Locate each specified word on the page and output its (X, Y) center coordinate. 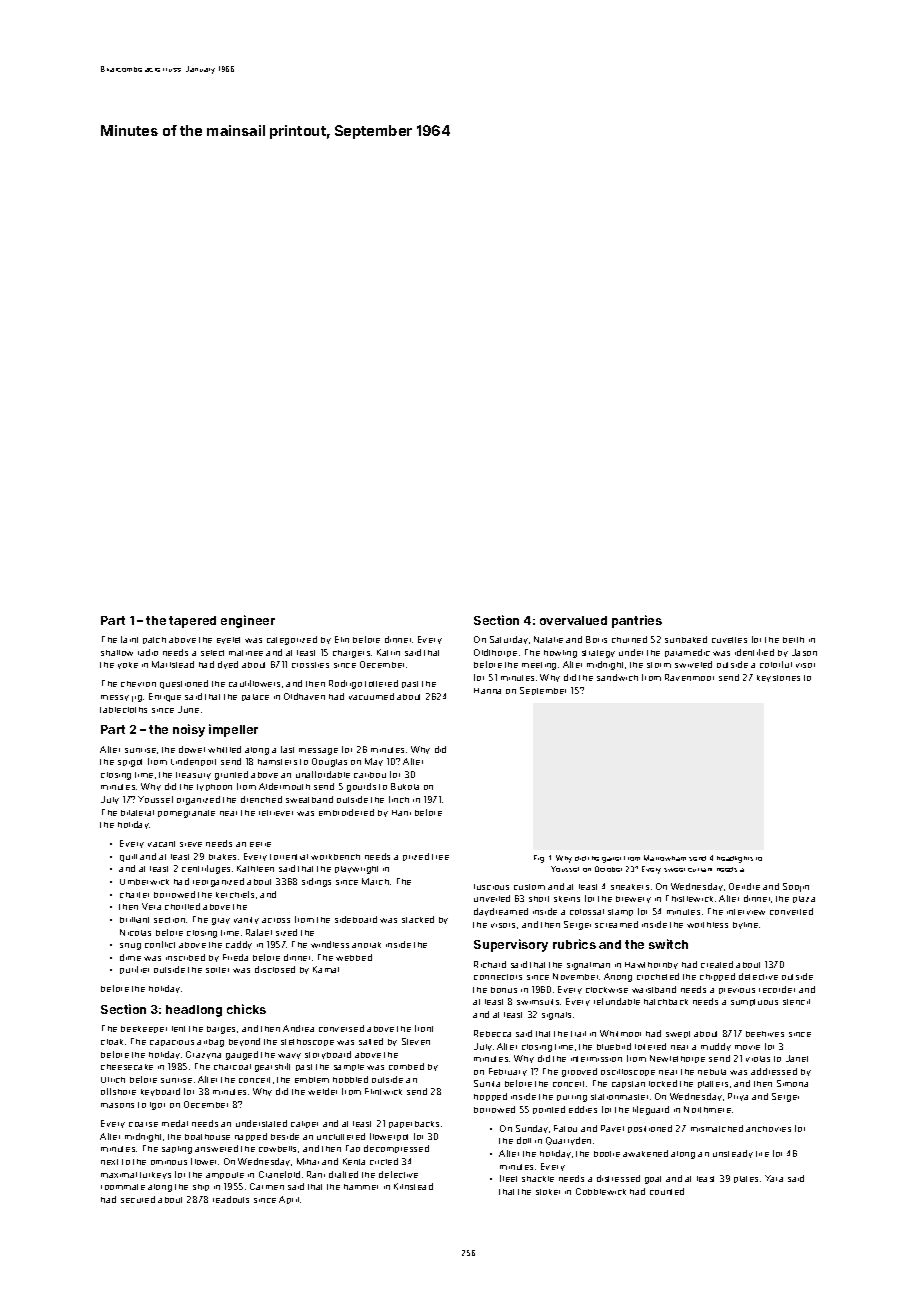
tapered (192, 622)
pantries (637, 621)
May (374, 762)
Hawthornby (651, 965)
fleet (508, 1178)
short (539, 899)
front (424, 1028)
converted (791, 911)
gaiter (611, 860)
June (188, 709)
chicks (246, 1009)
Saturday (509, 640)
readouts (231, 1199)
